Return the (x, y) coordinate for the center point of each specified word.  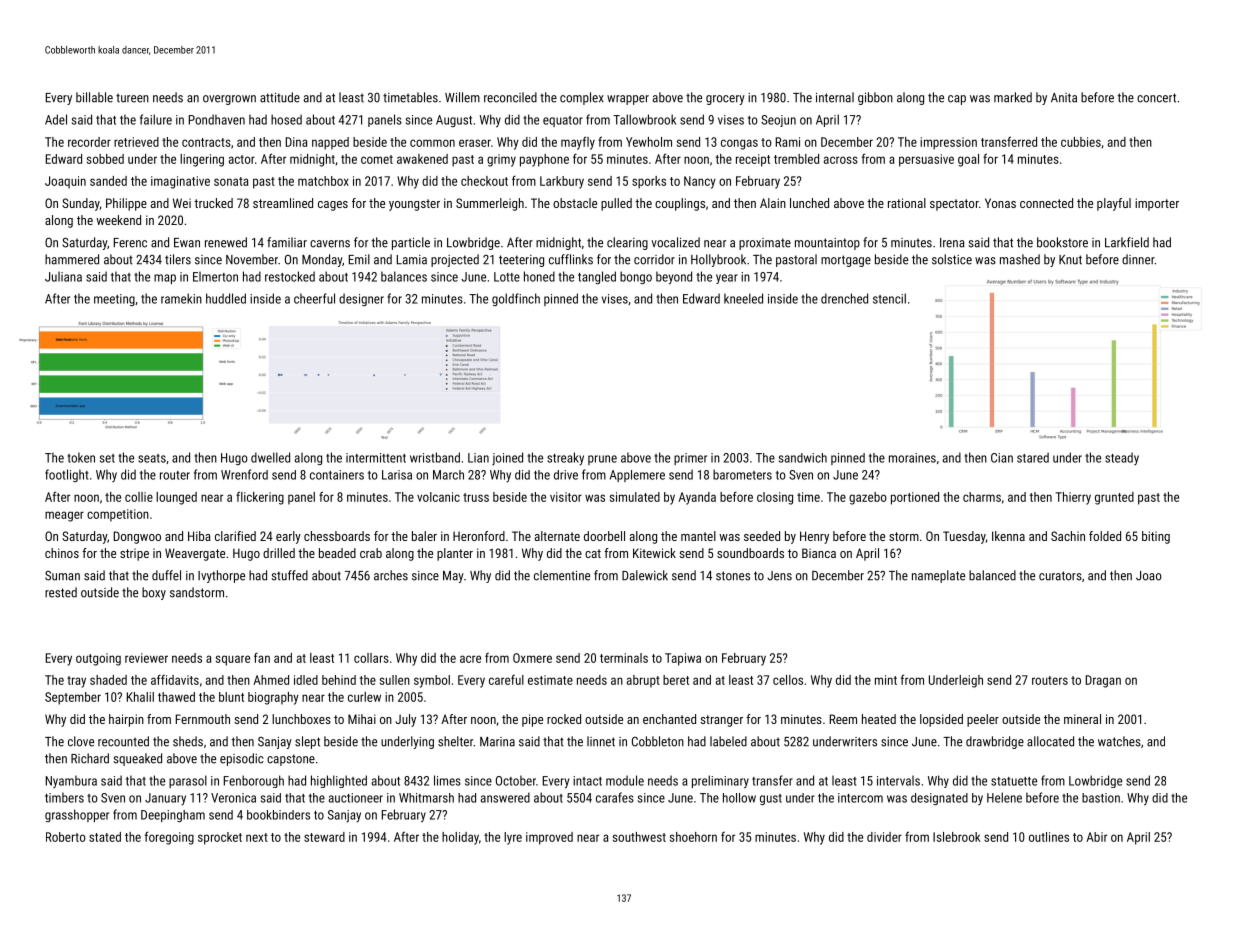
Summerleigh (490, 204)
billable (94, 97)
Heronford (479, 536)
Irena (952, 243)
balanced (992, 575)
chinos (62, 553)
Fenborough (254, 781)
